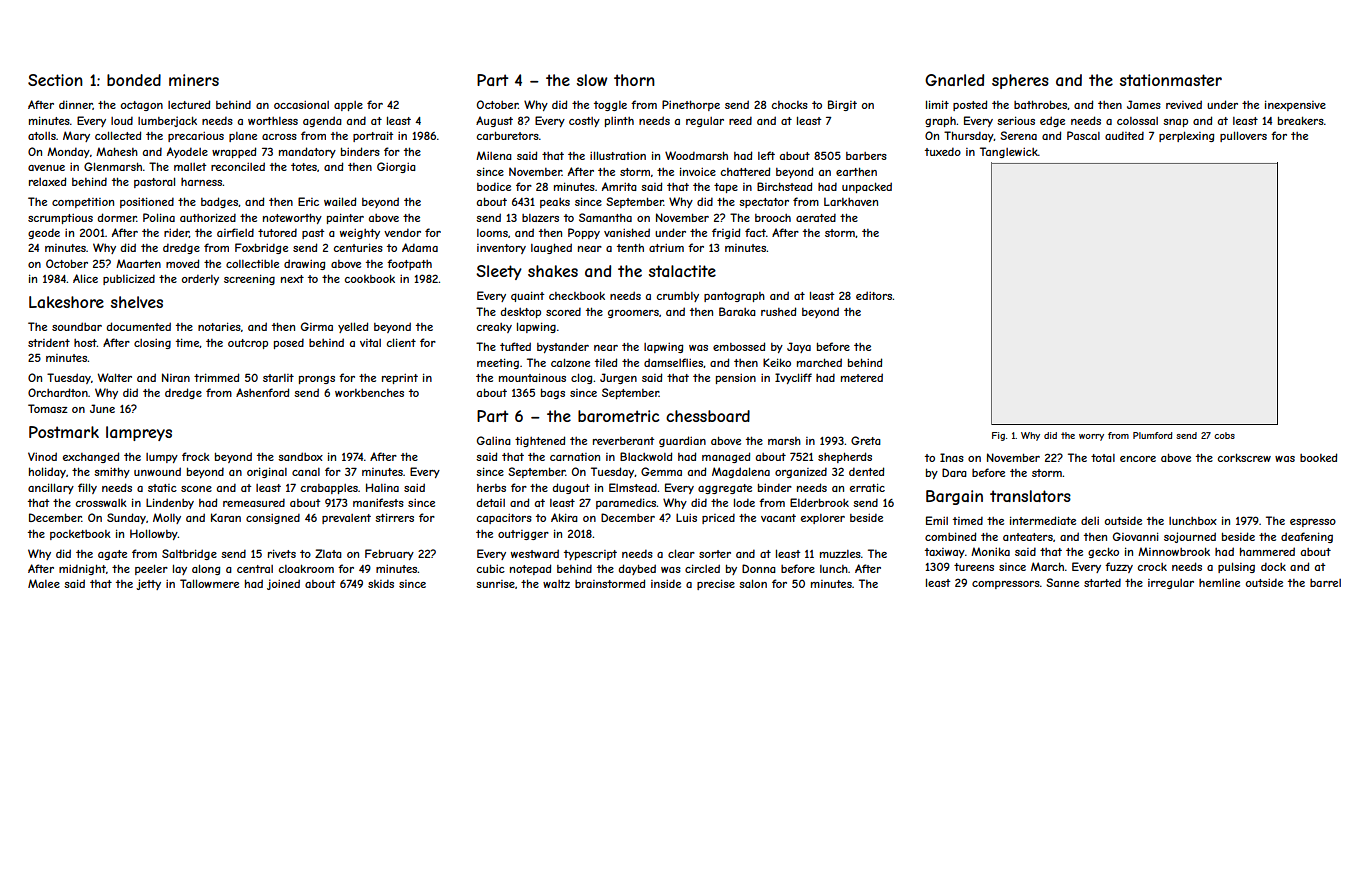 Image resolution: width=1372 pixels, height=887 pixels. I want to click on Tanglewick, so click(1009, 152).
